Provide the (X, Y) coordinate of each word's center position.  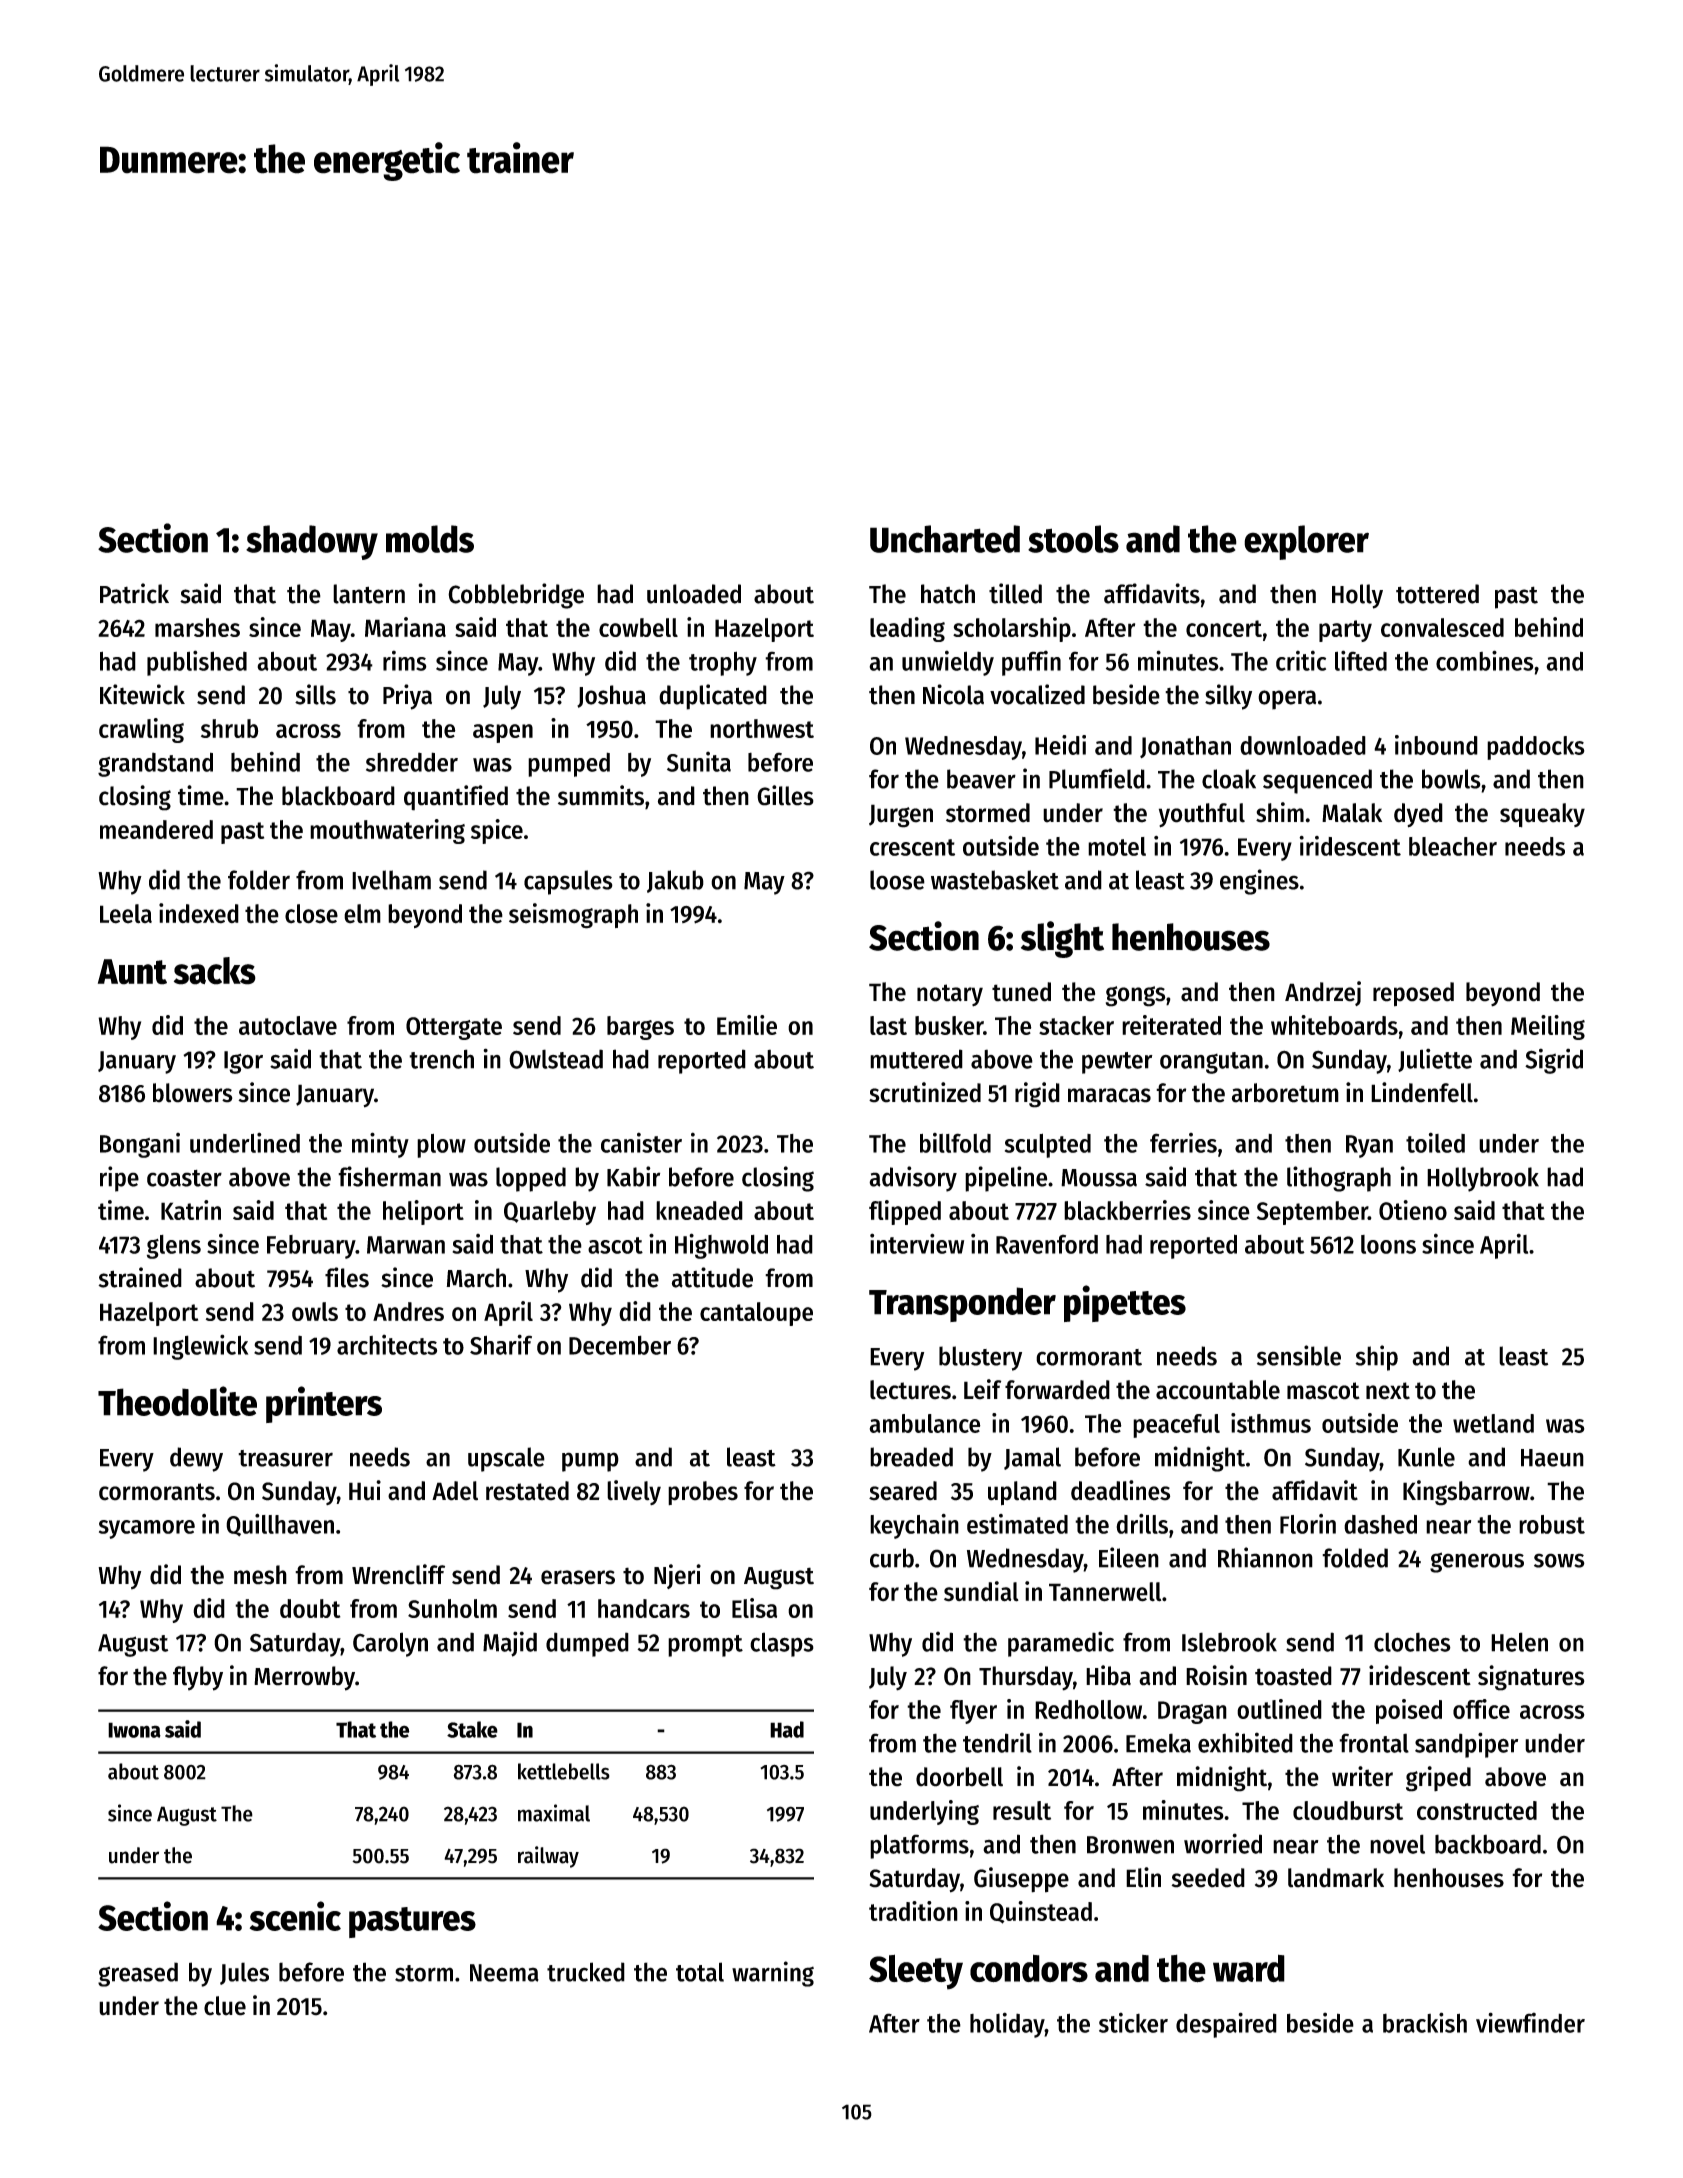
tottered (1437, 594)
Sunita (699, 761)
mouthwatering (387, 831)
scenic (295, 1916)
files (347, 1277)
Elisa (754, 1608)
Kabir (633, 1176)
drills (1142, 1524)
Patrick (134, 593)
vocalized (1037, 694)
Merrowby (304, 1678)
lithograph (1339, 1179)
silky (1228, 697)
